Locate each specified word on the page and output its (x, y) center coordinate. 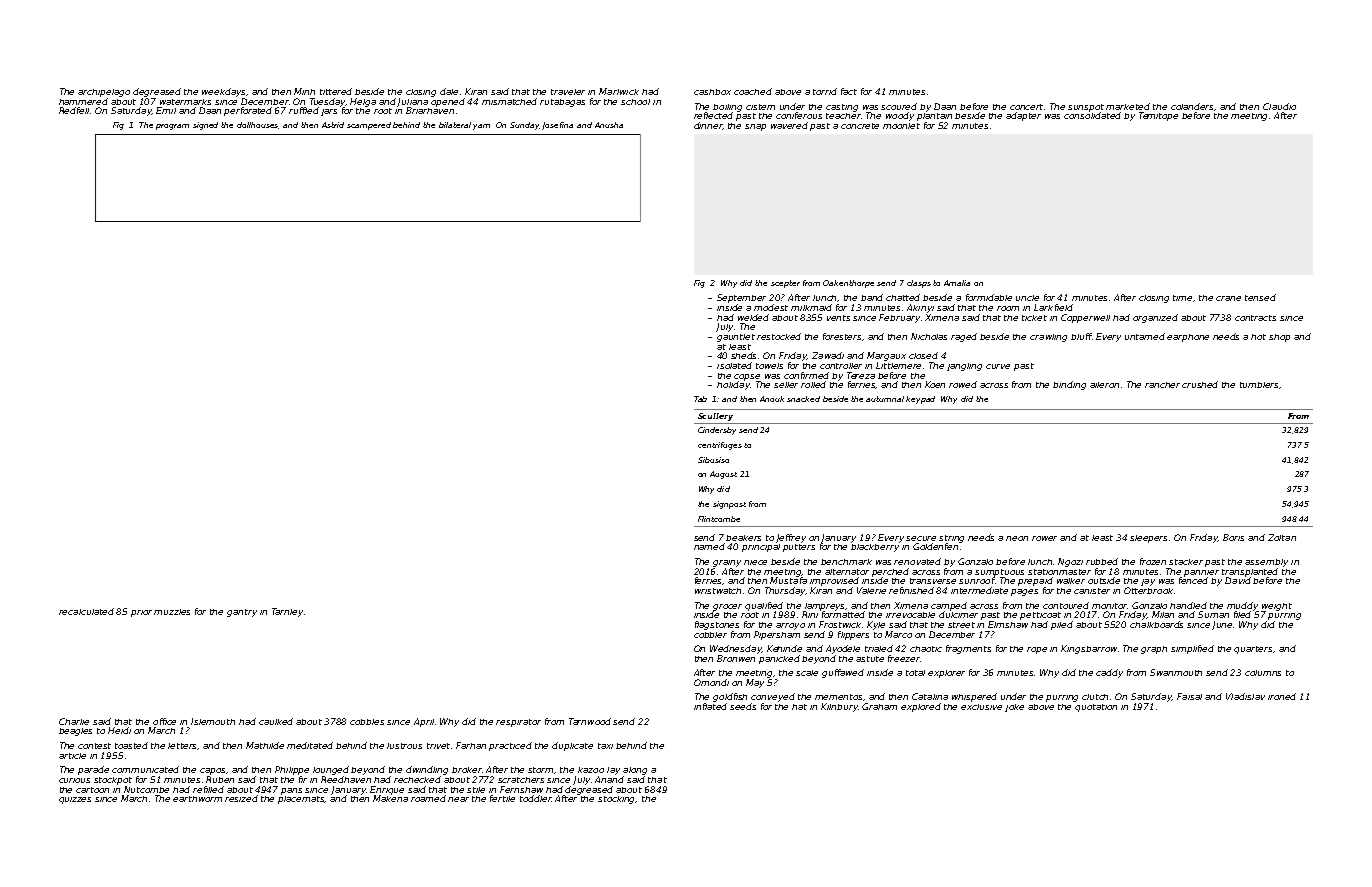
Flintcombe (719, 519)
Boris (1233, 537)
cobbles (367, 722)
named (709, 546)
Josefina (557, 126)
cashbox (712, 92)
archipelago (104, 93)
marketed (1128, 106)
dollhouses (258, 125)
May (755, 683)
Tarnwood (590, 721)
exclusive (981, 707)
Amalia (957, 283)
